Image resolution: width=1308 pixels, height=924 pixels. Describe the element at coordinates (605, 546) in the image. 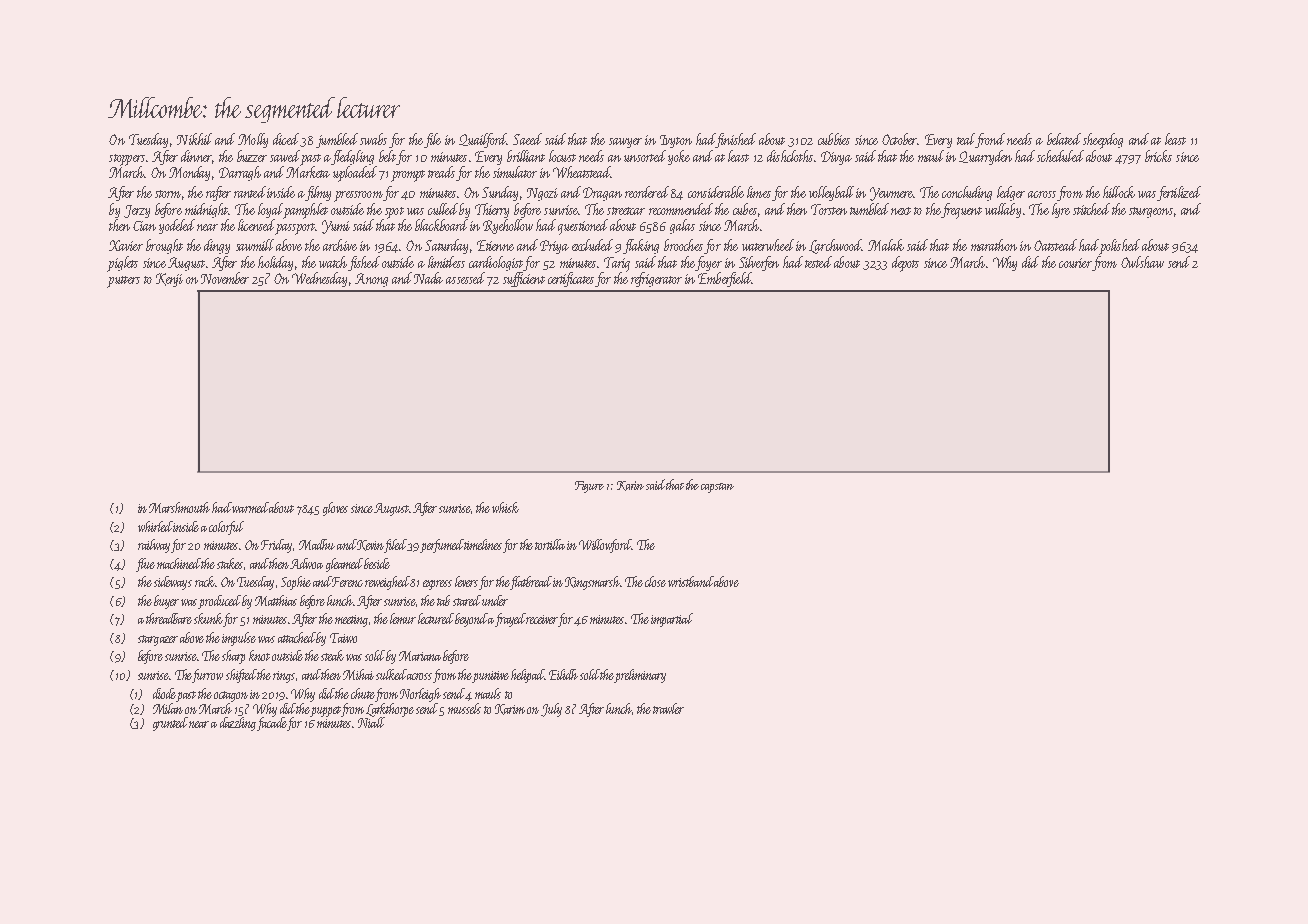

I see `Willowford` at that location.
